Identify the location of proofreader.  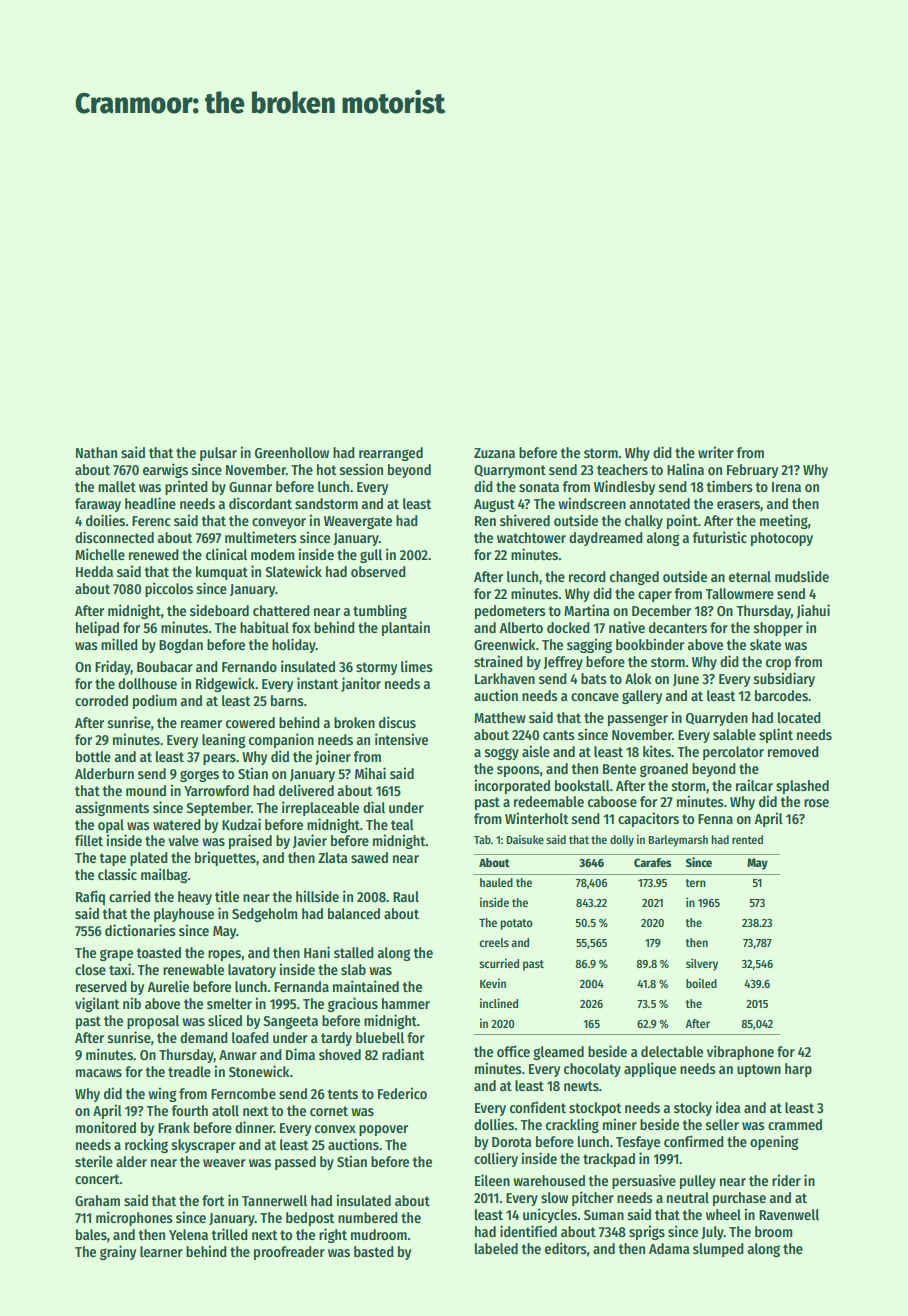
(289, 1253).
